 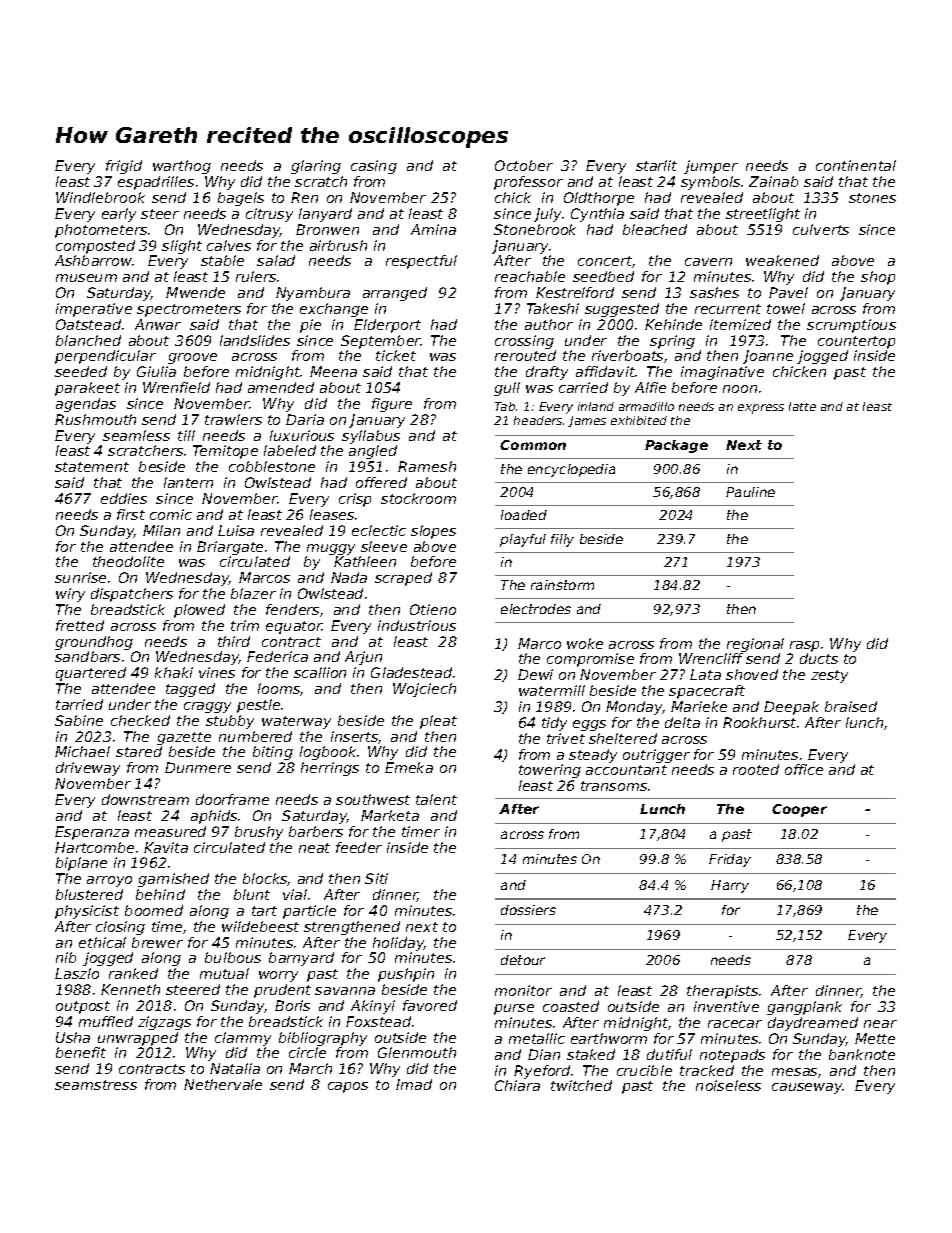 I want to click on express, so click(x=761, y=409).
